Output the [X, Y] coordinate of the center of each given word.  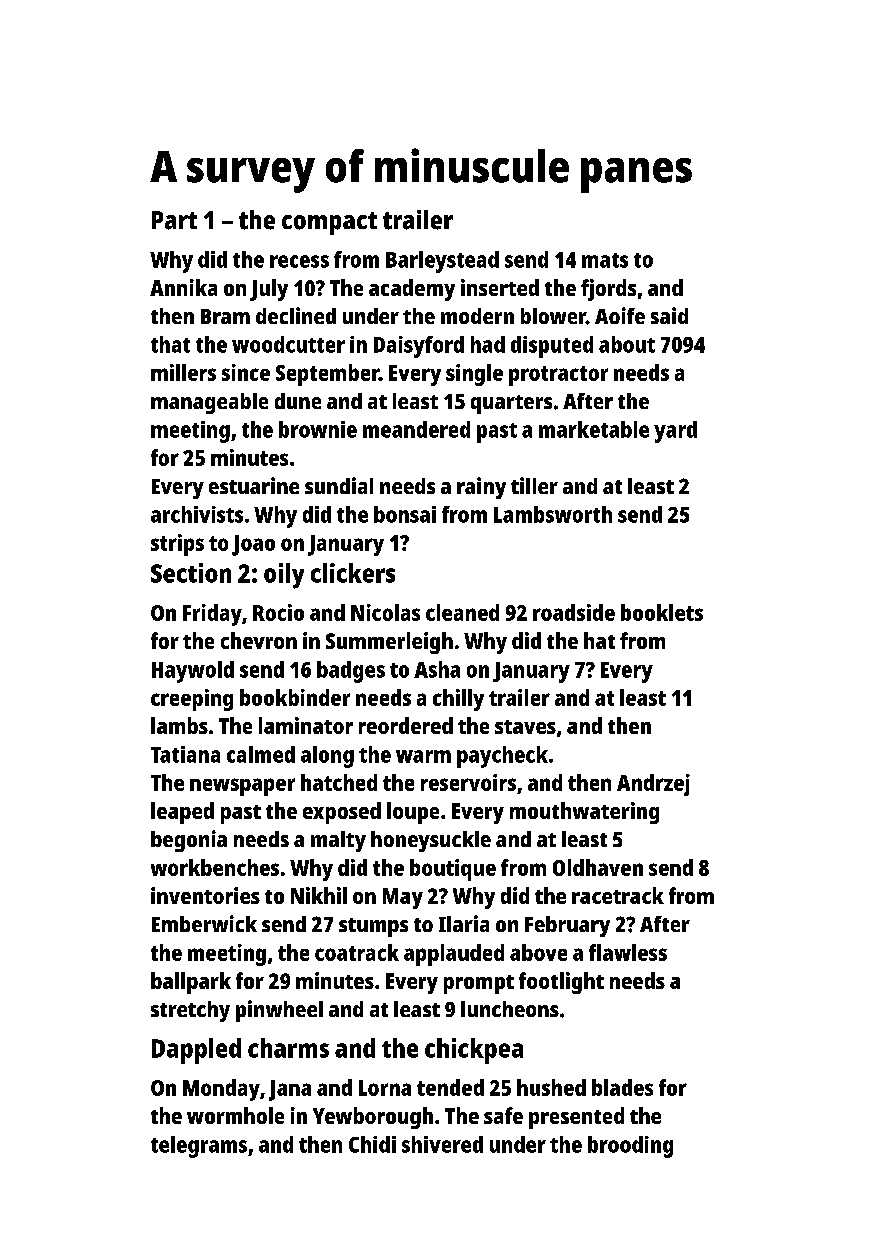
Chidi [372, 1144]
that [170, 344]
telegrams [199, 1147]
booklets [662, 612]
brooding [630, 1147]
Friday [212, 615]
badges [351, 672]
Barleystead [442, 262]
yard [675, 432]
